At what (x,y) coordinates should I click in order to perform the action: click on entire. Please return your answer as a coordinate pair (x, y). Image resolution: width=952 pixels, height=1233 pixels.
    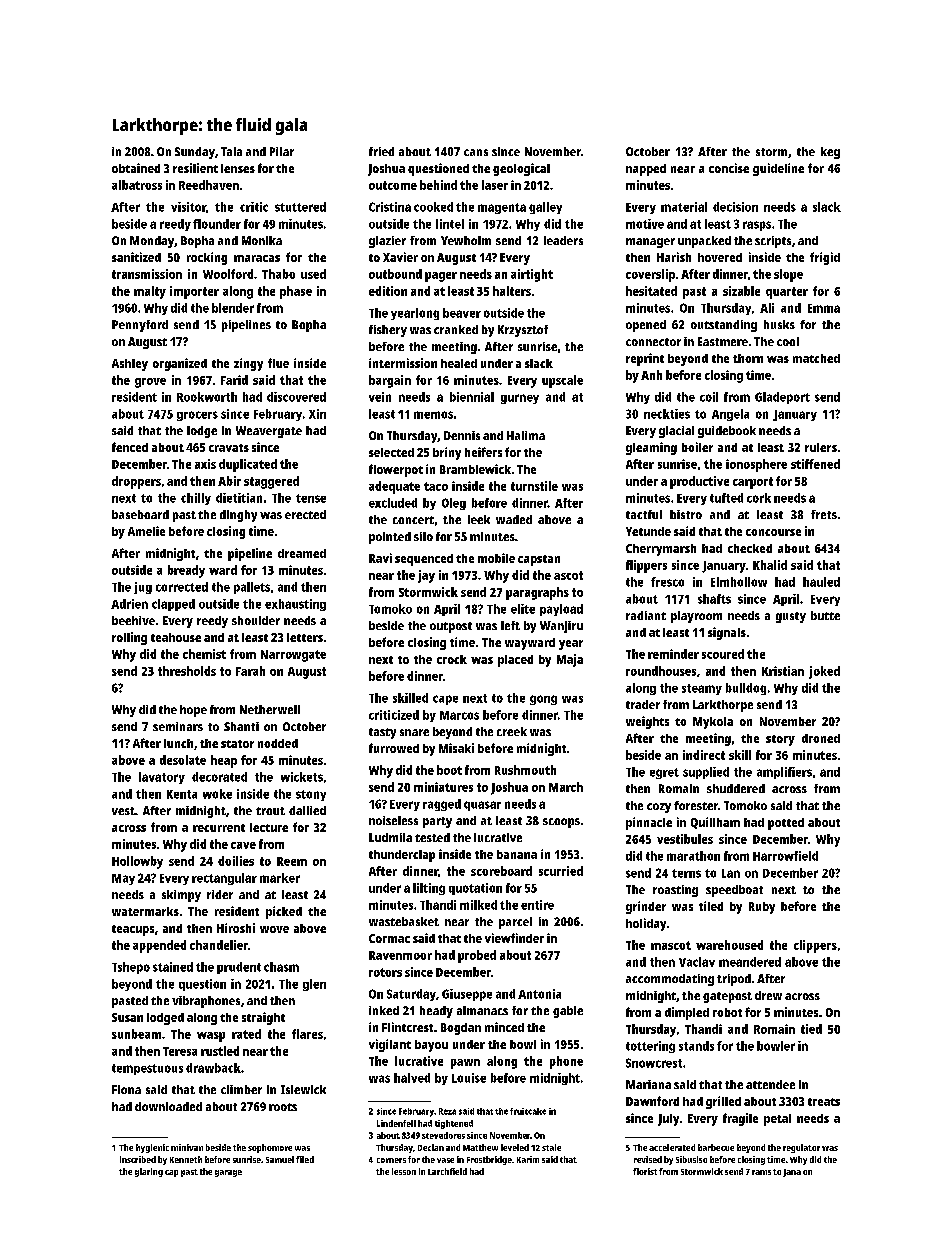
    Looking at the image, I should click on (537, 905).
